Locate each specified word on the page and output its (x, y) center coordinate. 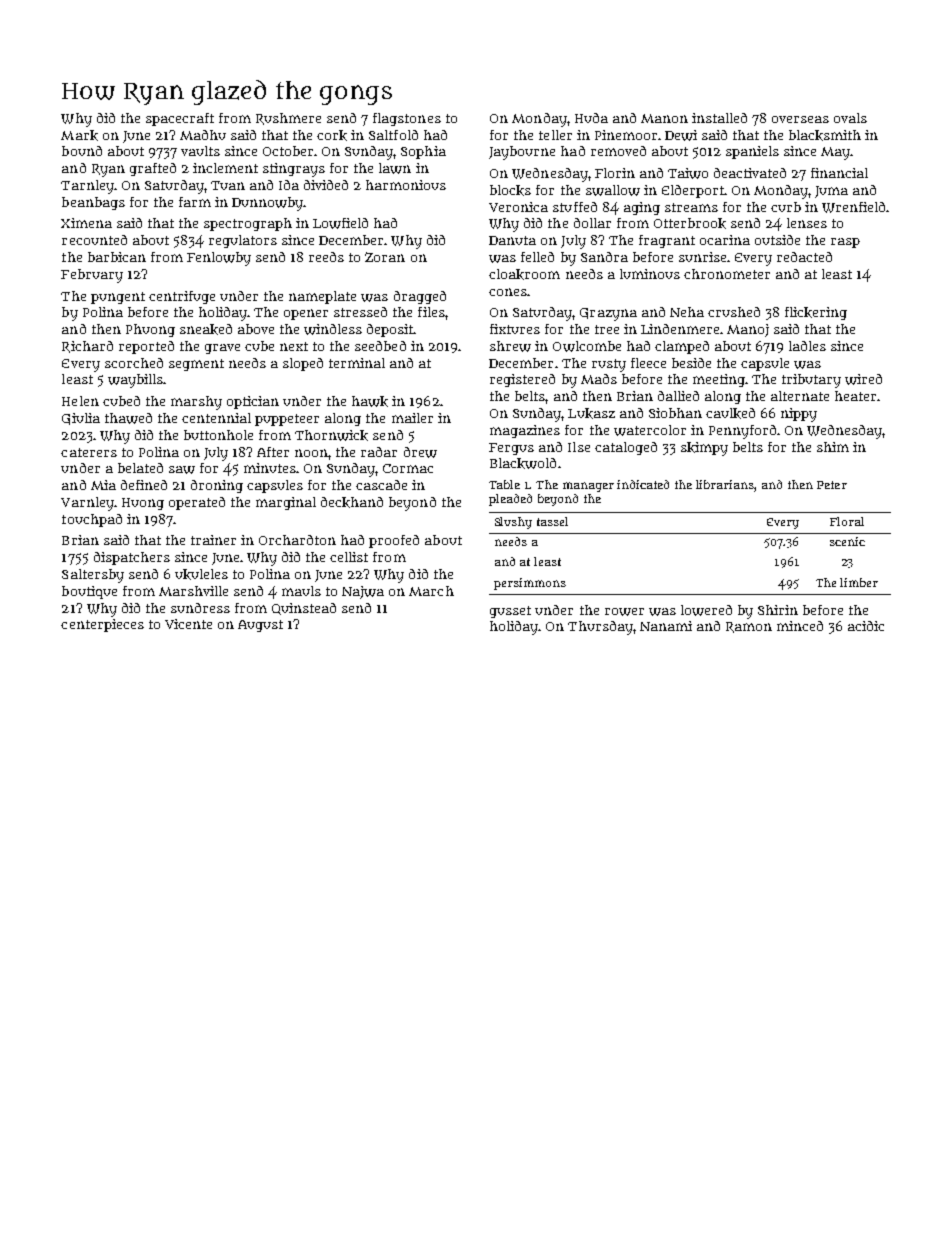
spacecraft (180, 119)
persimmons (530, 584)
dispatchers (132, 558)
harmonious (406, 185)
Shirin (778, 610)
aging (642, 208)
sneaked (206, 329)
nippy (799, 415)
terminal (357, 363)
